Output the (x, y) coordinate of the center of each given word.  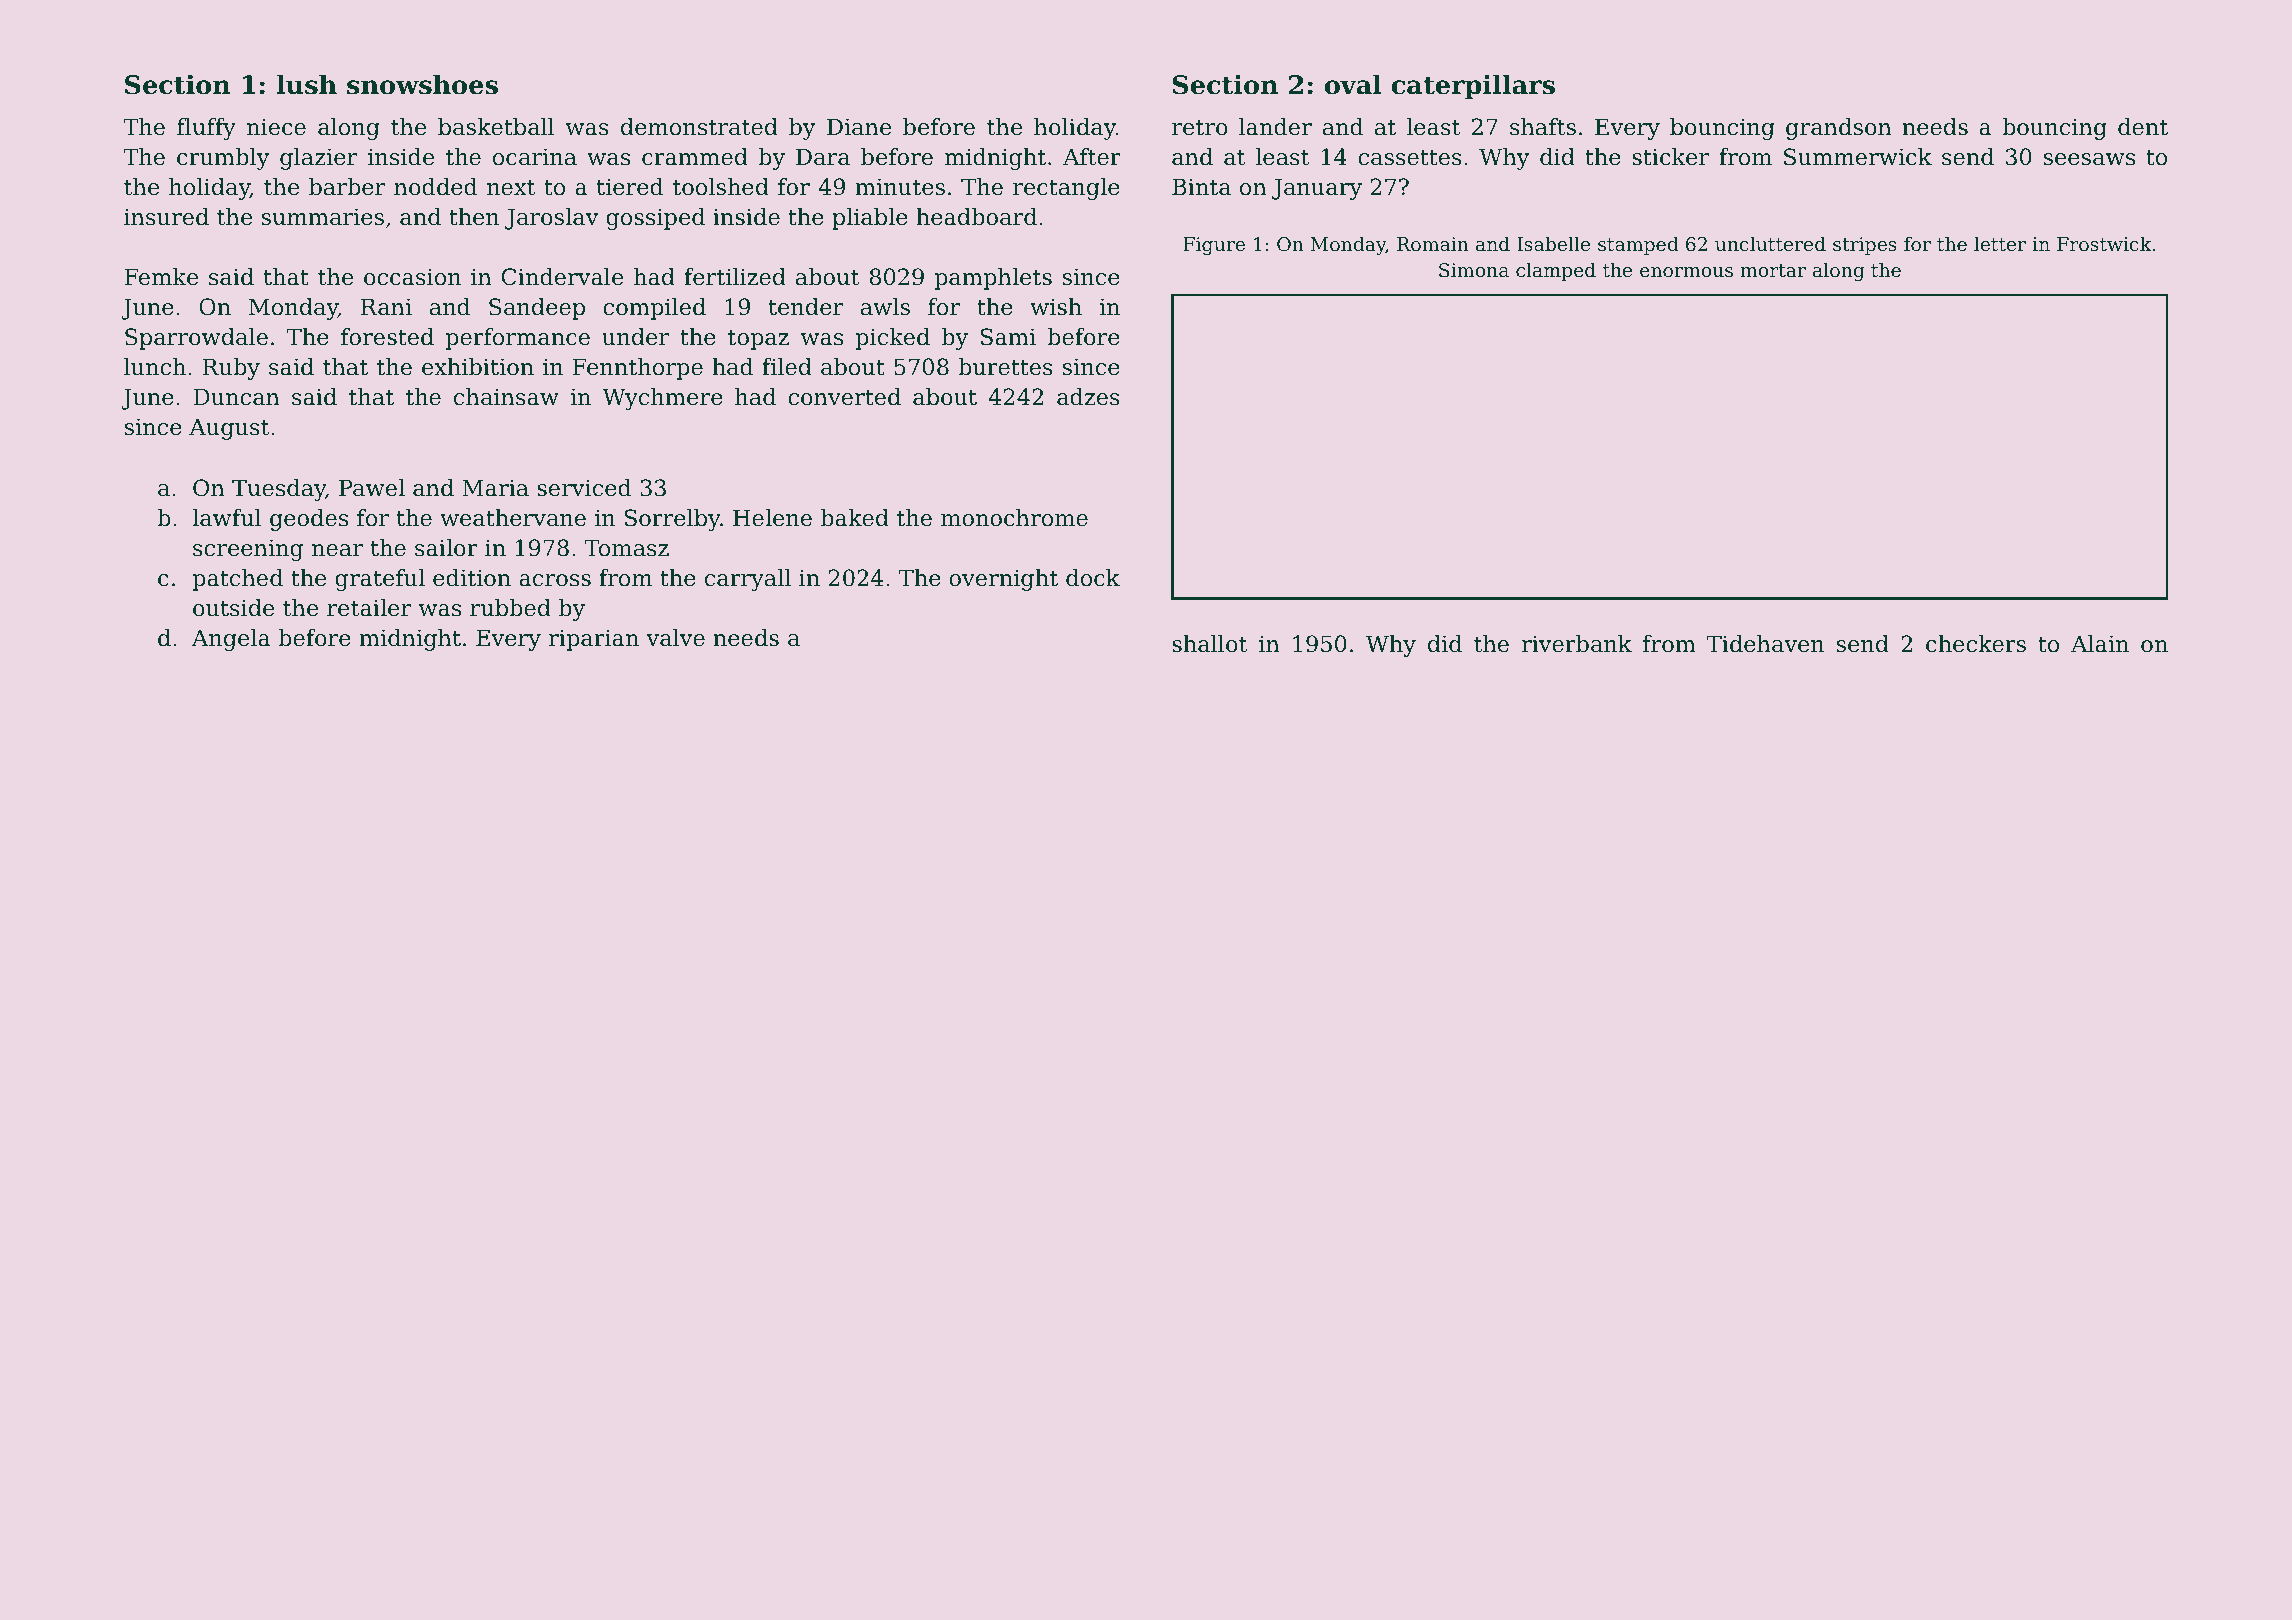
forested (387, 337)
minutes (900, 187)
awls (885, 307)
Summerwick (1858, 157)
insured (166, 217)
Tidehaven (1765, 644)
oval (1353, 84)
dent (2143, 127)
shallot (1209, 644)
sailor (446, 548)
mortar (1773, 270)
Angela (231, 640)
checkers (1976, 644)
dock (1093, 578)
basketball (496, 127)
